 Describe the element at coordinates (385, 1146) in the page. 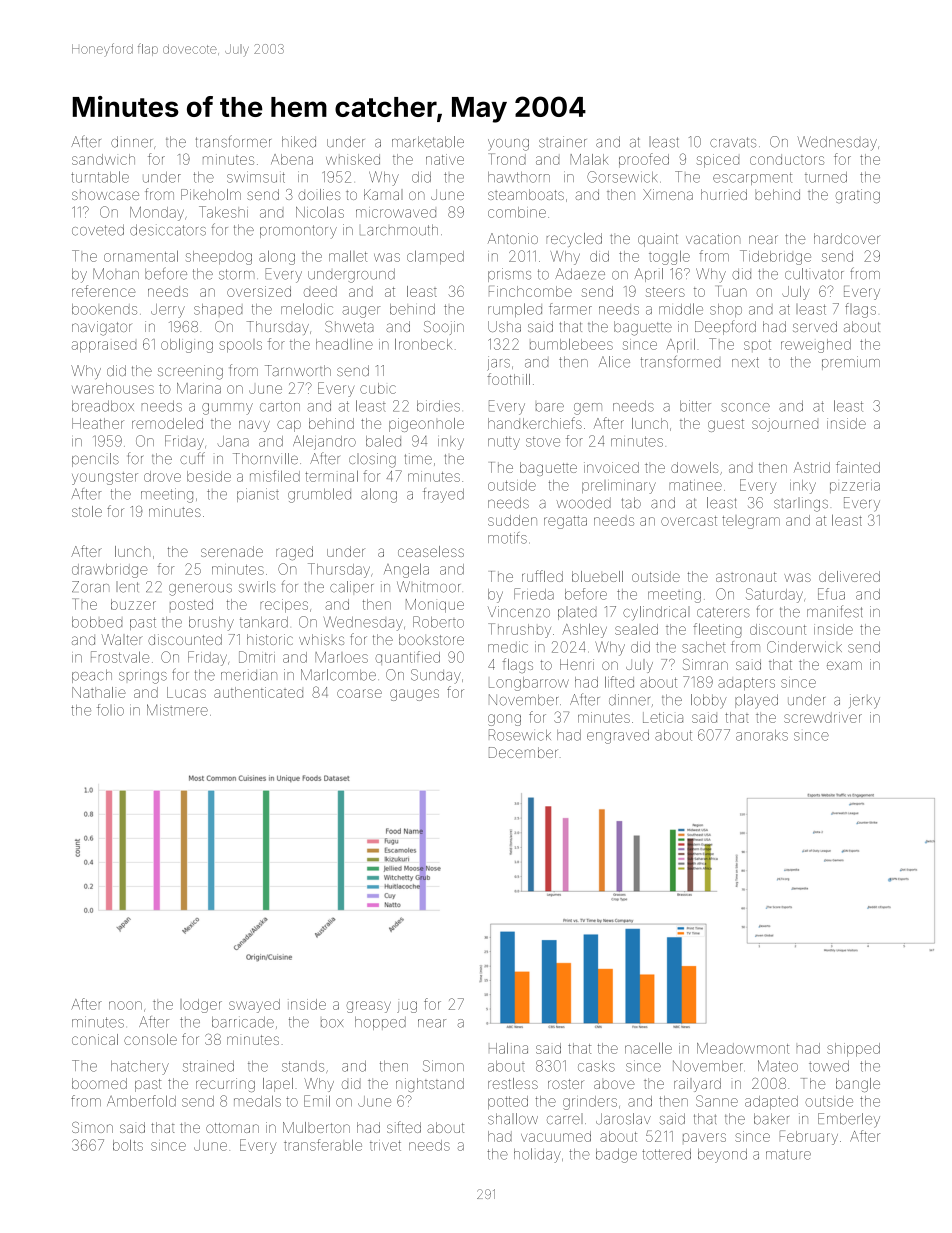

I see `trivet` at that location.
